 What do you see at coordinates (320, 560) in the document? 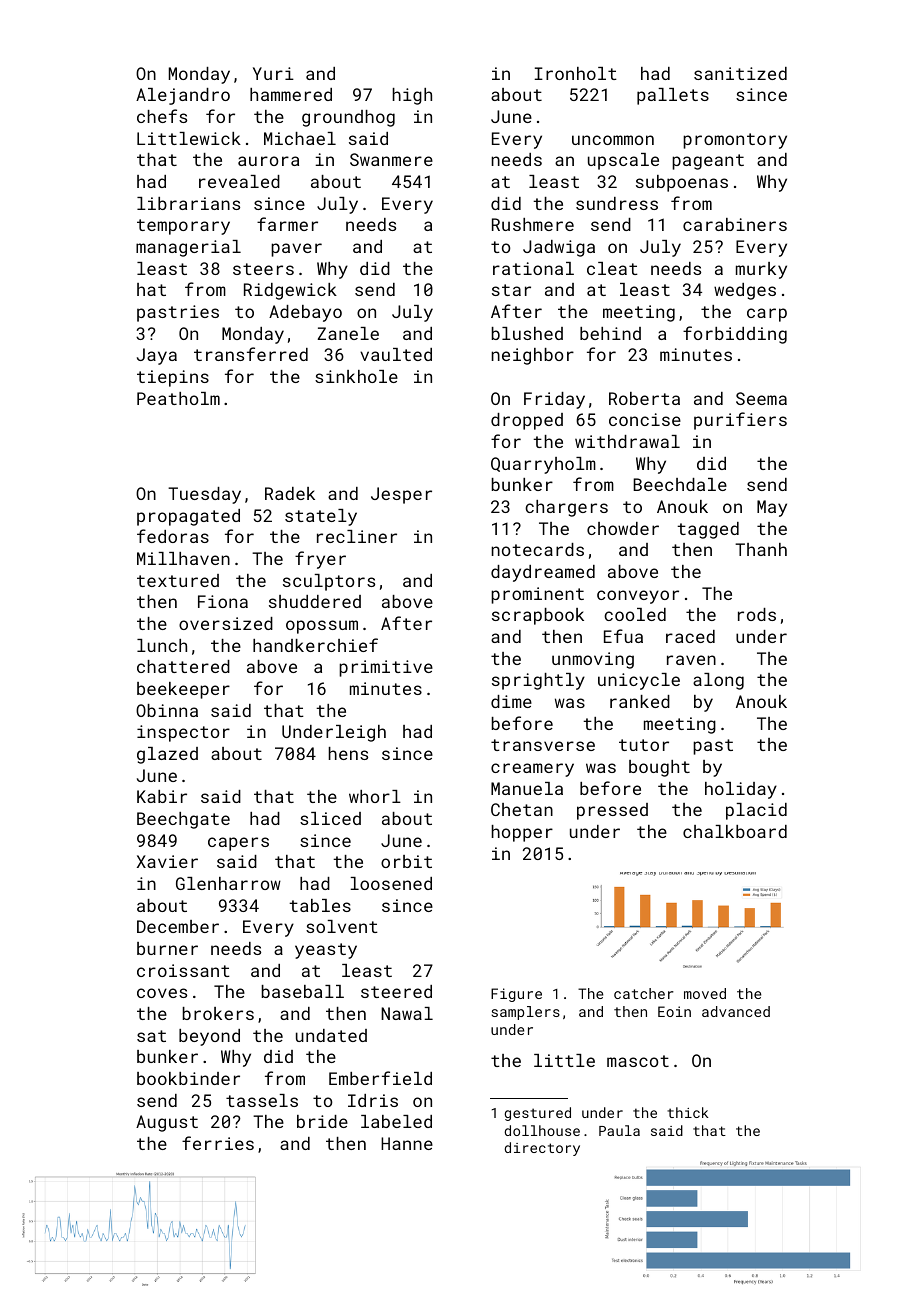
I see `fryer` at bounding box center [320, 560].
